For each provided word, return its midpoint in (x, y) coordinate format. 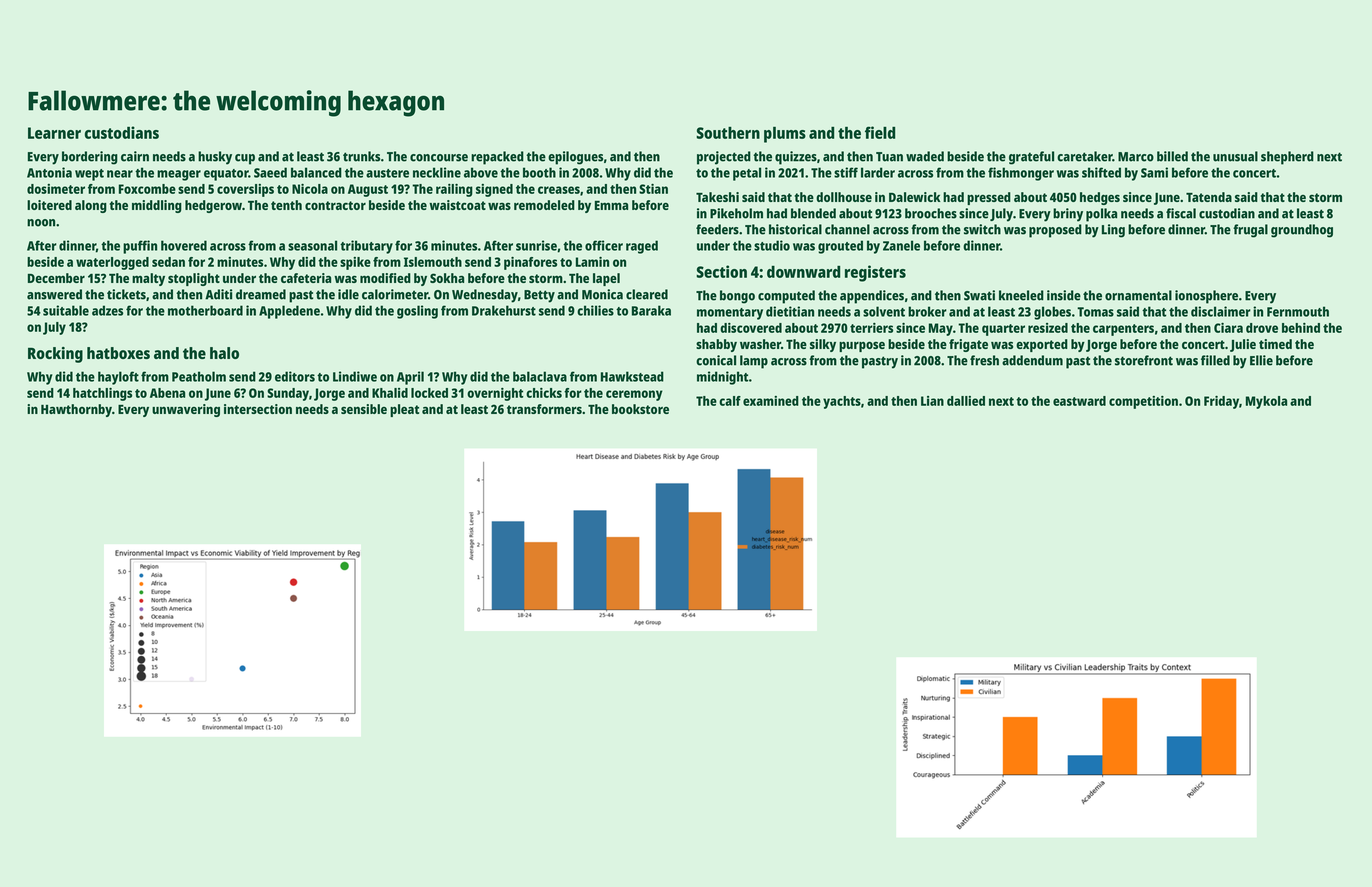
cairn (135, 156)
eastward (1079, 401)
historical (795, 229)
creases (559, 190)
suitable (66, 310)
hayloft (118, 378)
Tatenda (1209, 197)
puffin (140, 247)
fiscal (1181, 213)
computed (786, 297)
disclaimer (1221, 311)
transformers (544, 409)
